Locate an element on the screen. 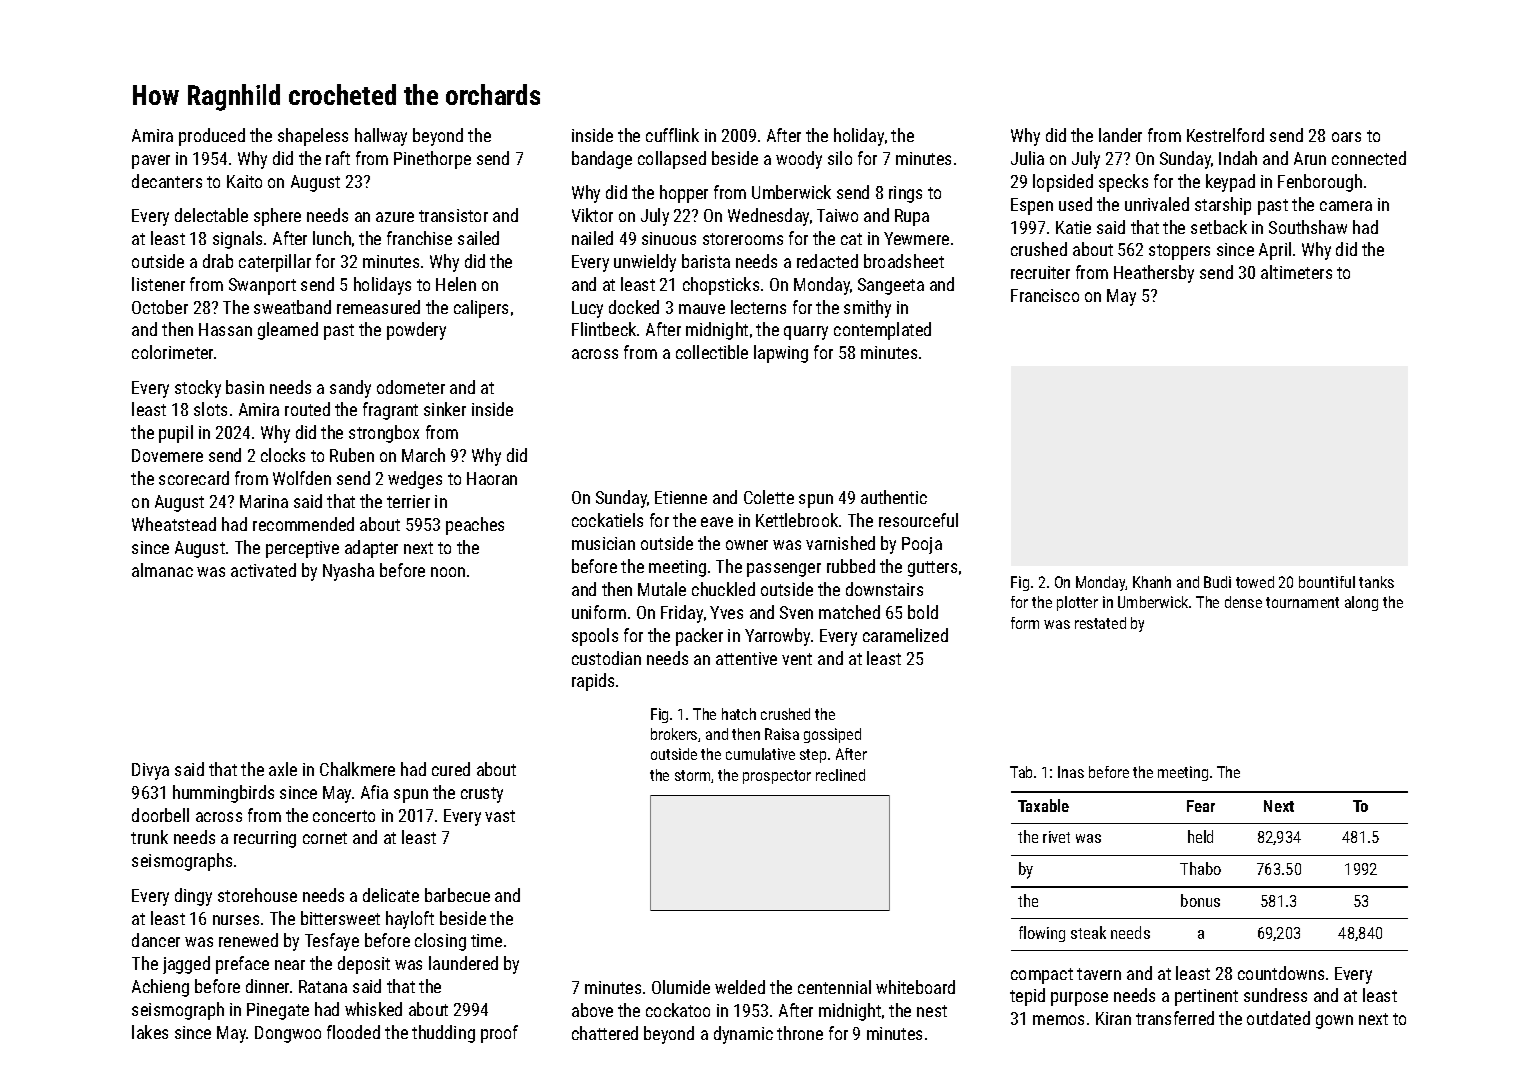 The width and height of the screenshot is (1540, 1089). lapwing is located at coordinates (781, 354).
